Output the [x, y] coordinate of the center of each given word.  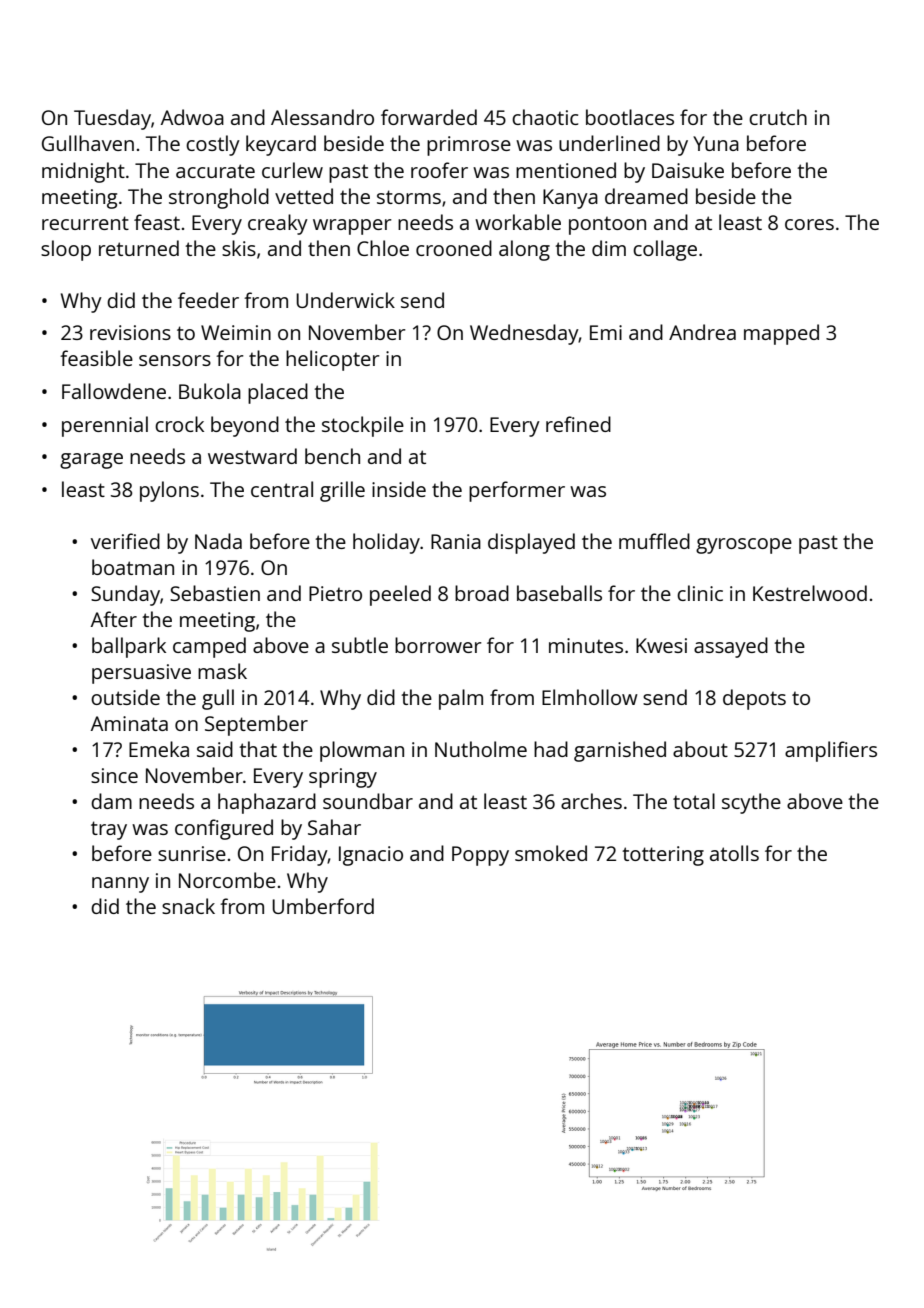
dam [111, 801]
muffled [654, 541]
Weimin [236, 332]
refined [578, 424]
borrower [438, 645]
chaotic [545, 117]
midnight [83, 172]
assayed [731, 647]
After [114, 619]
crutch [778, 117]
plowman [362, 751]
